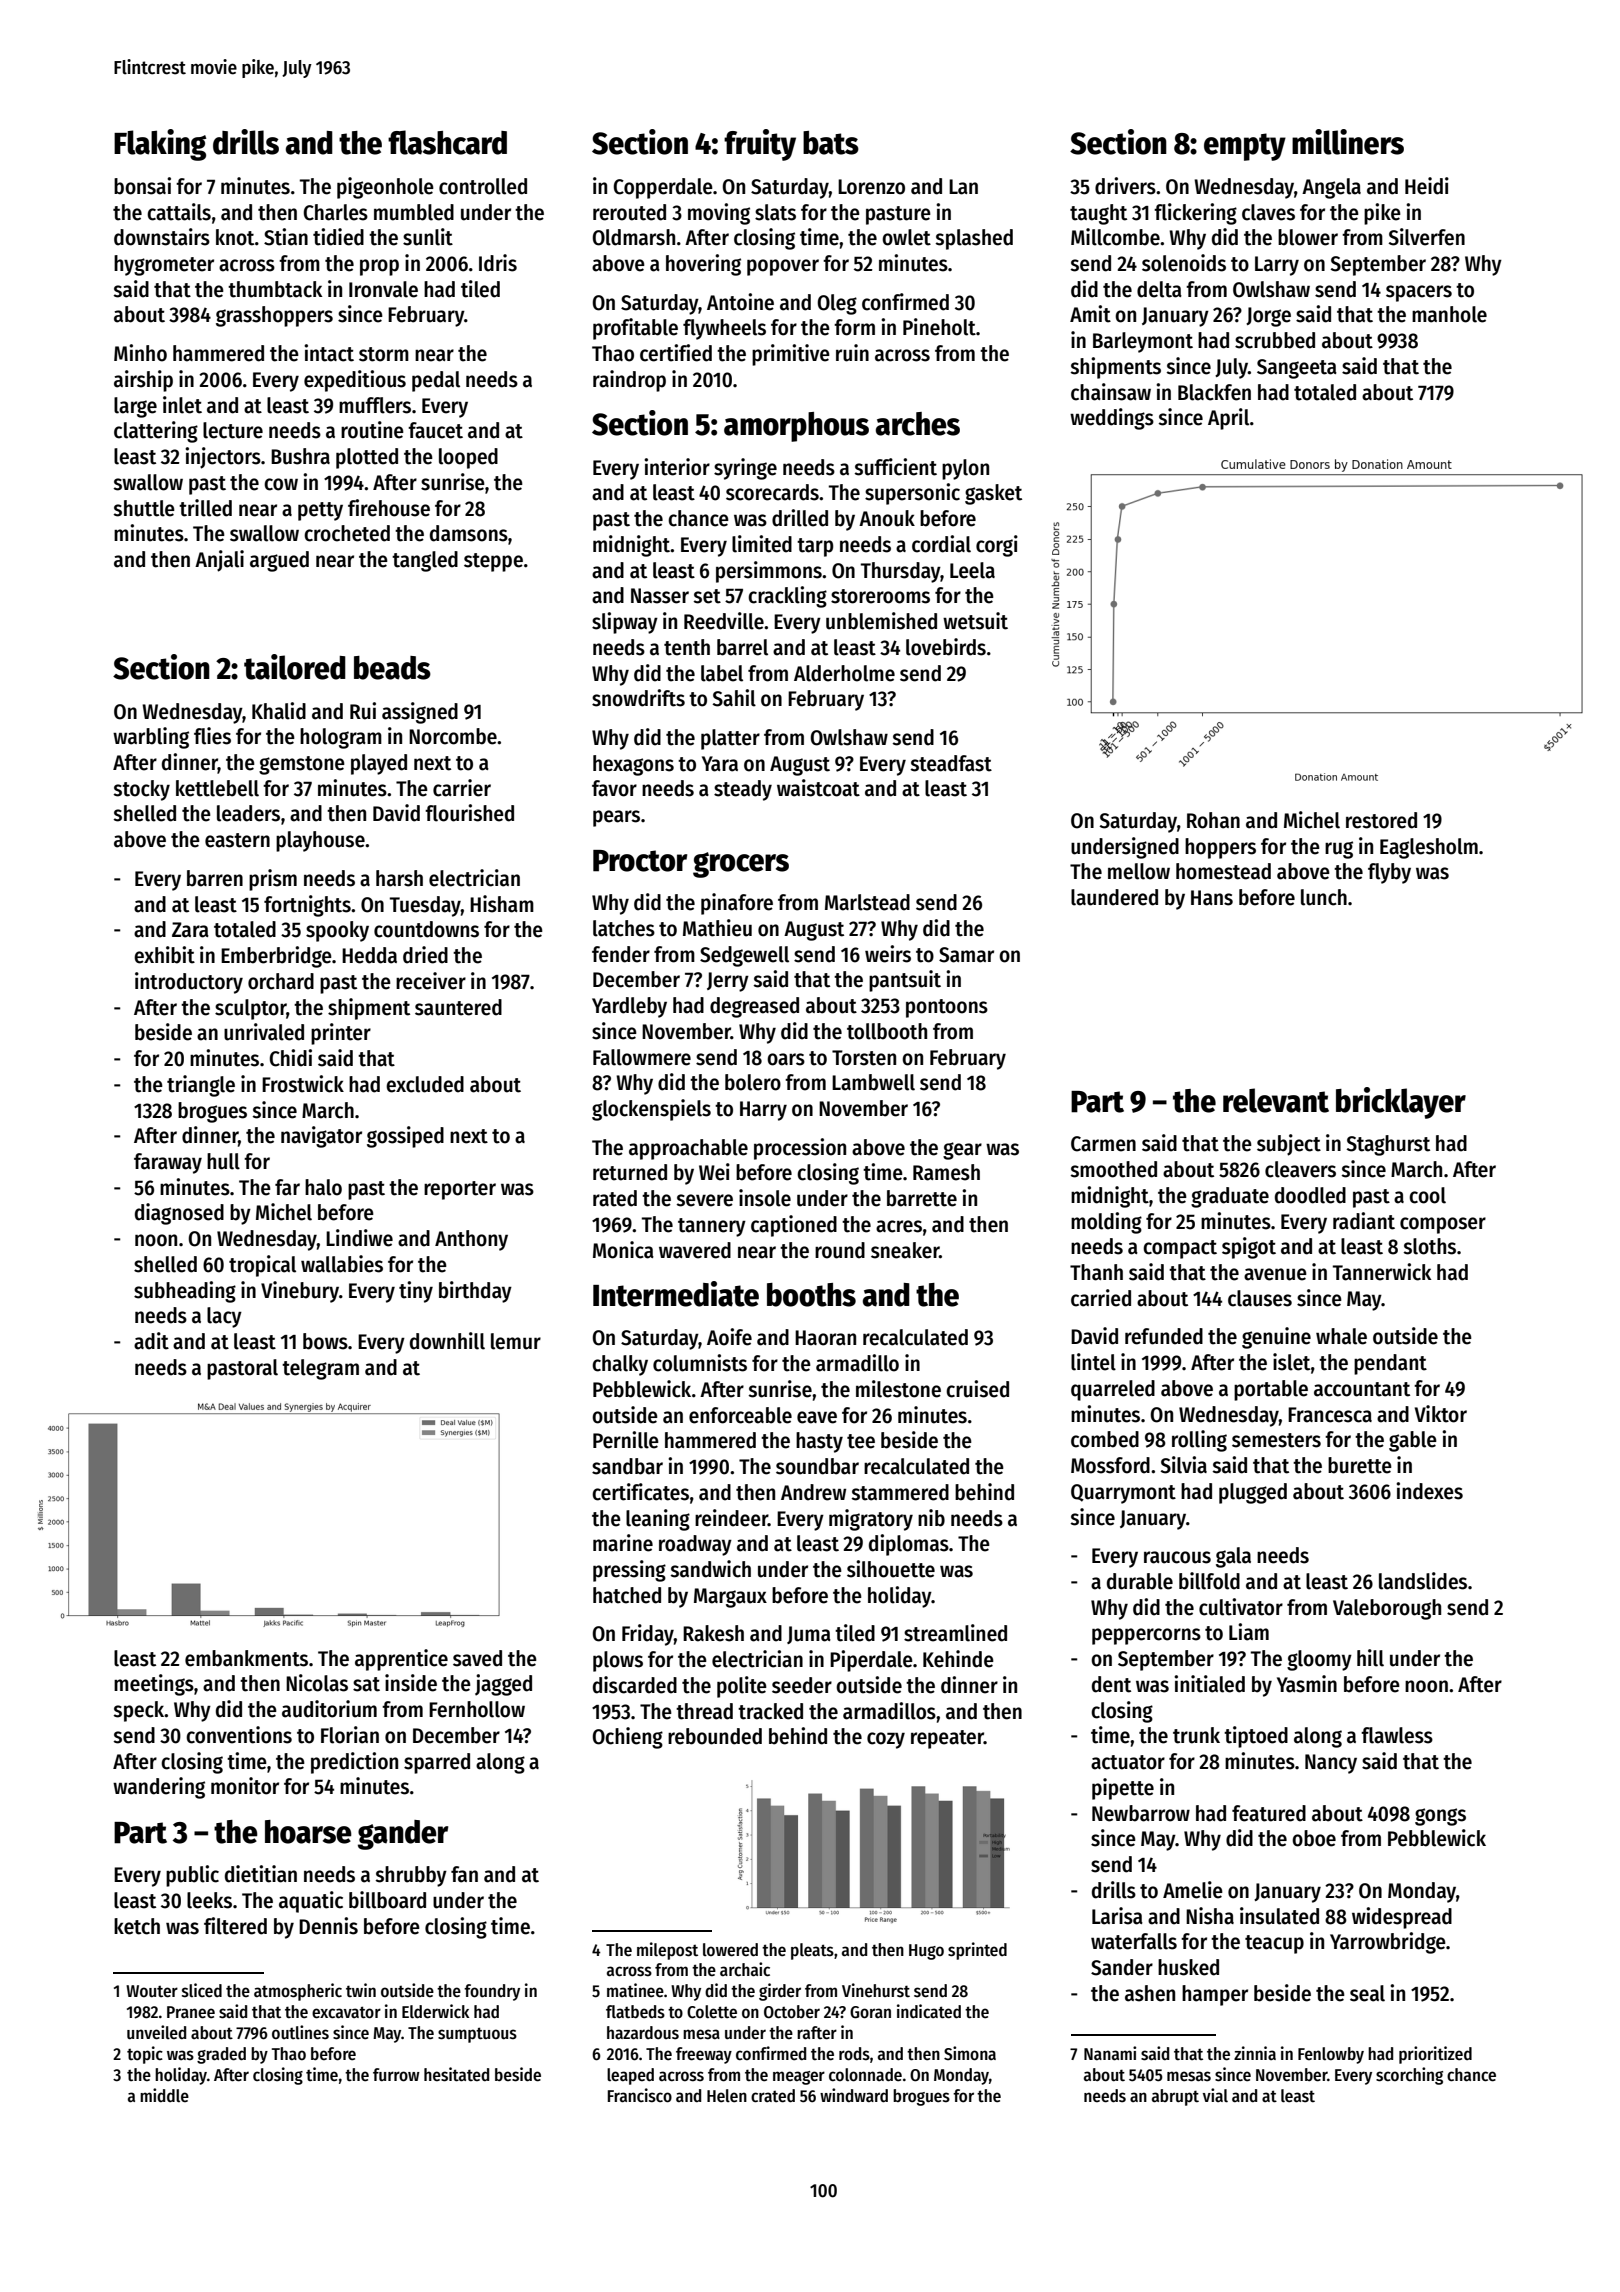  Describe the element at coordinates (1268, 212) in the image. I see `claves` at that location.
